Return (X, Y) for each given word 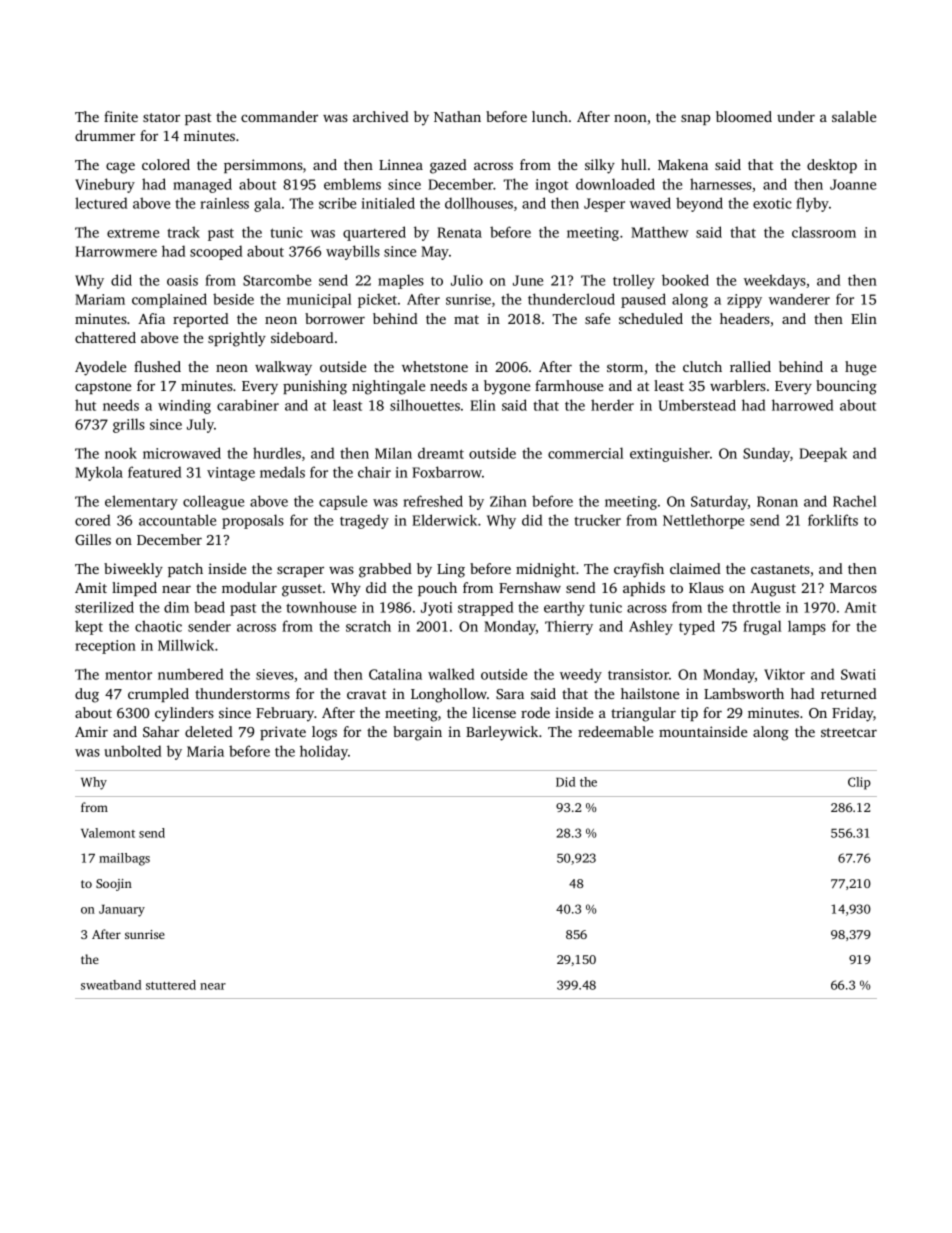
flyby (812, 204)
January (122, 911)
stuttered (171, 985)
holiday (324, 752)
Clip (859, 783)
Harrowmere (116, 251)
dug (87, 695)
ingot (552, 186)
